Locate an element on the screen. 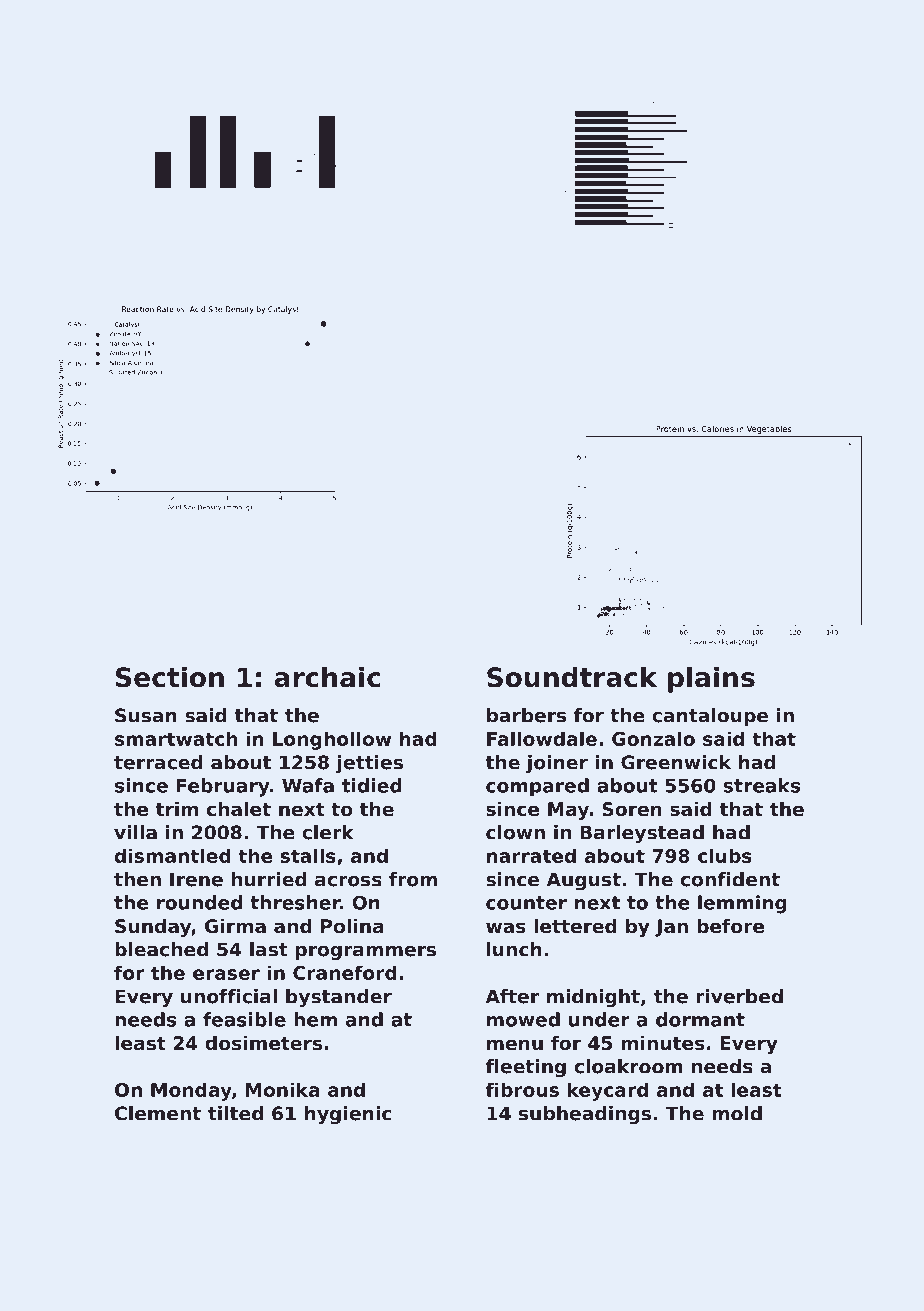 This screenshot has height=1311, width=924. tidied is located at coordinates (372, 785).
